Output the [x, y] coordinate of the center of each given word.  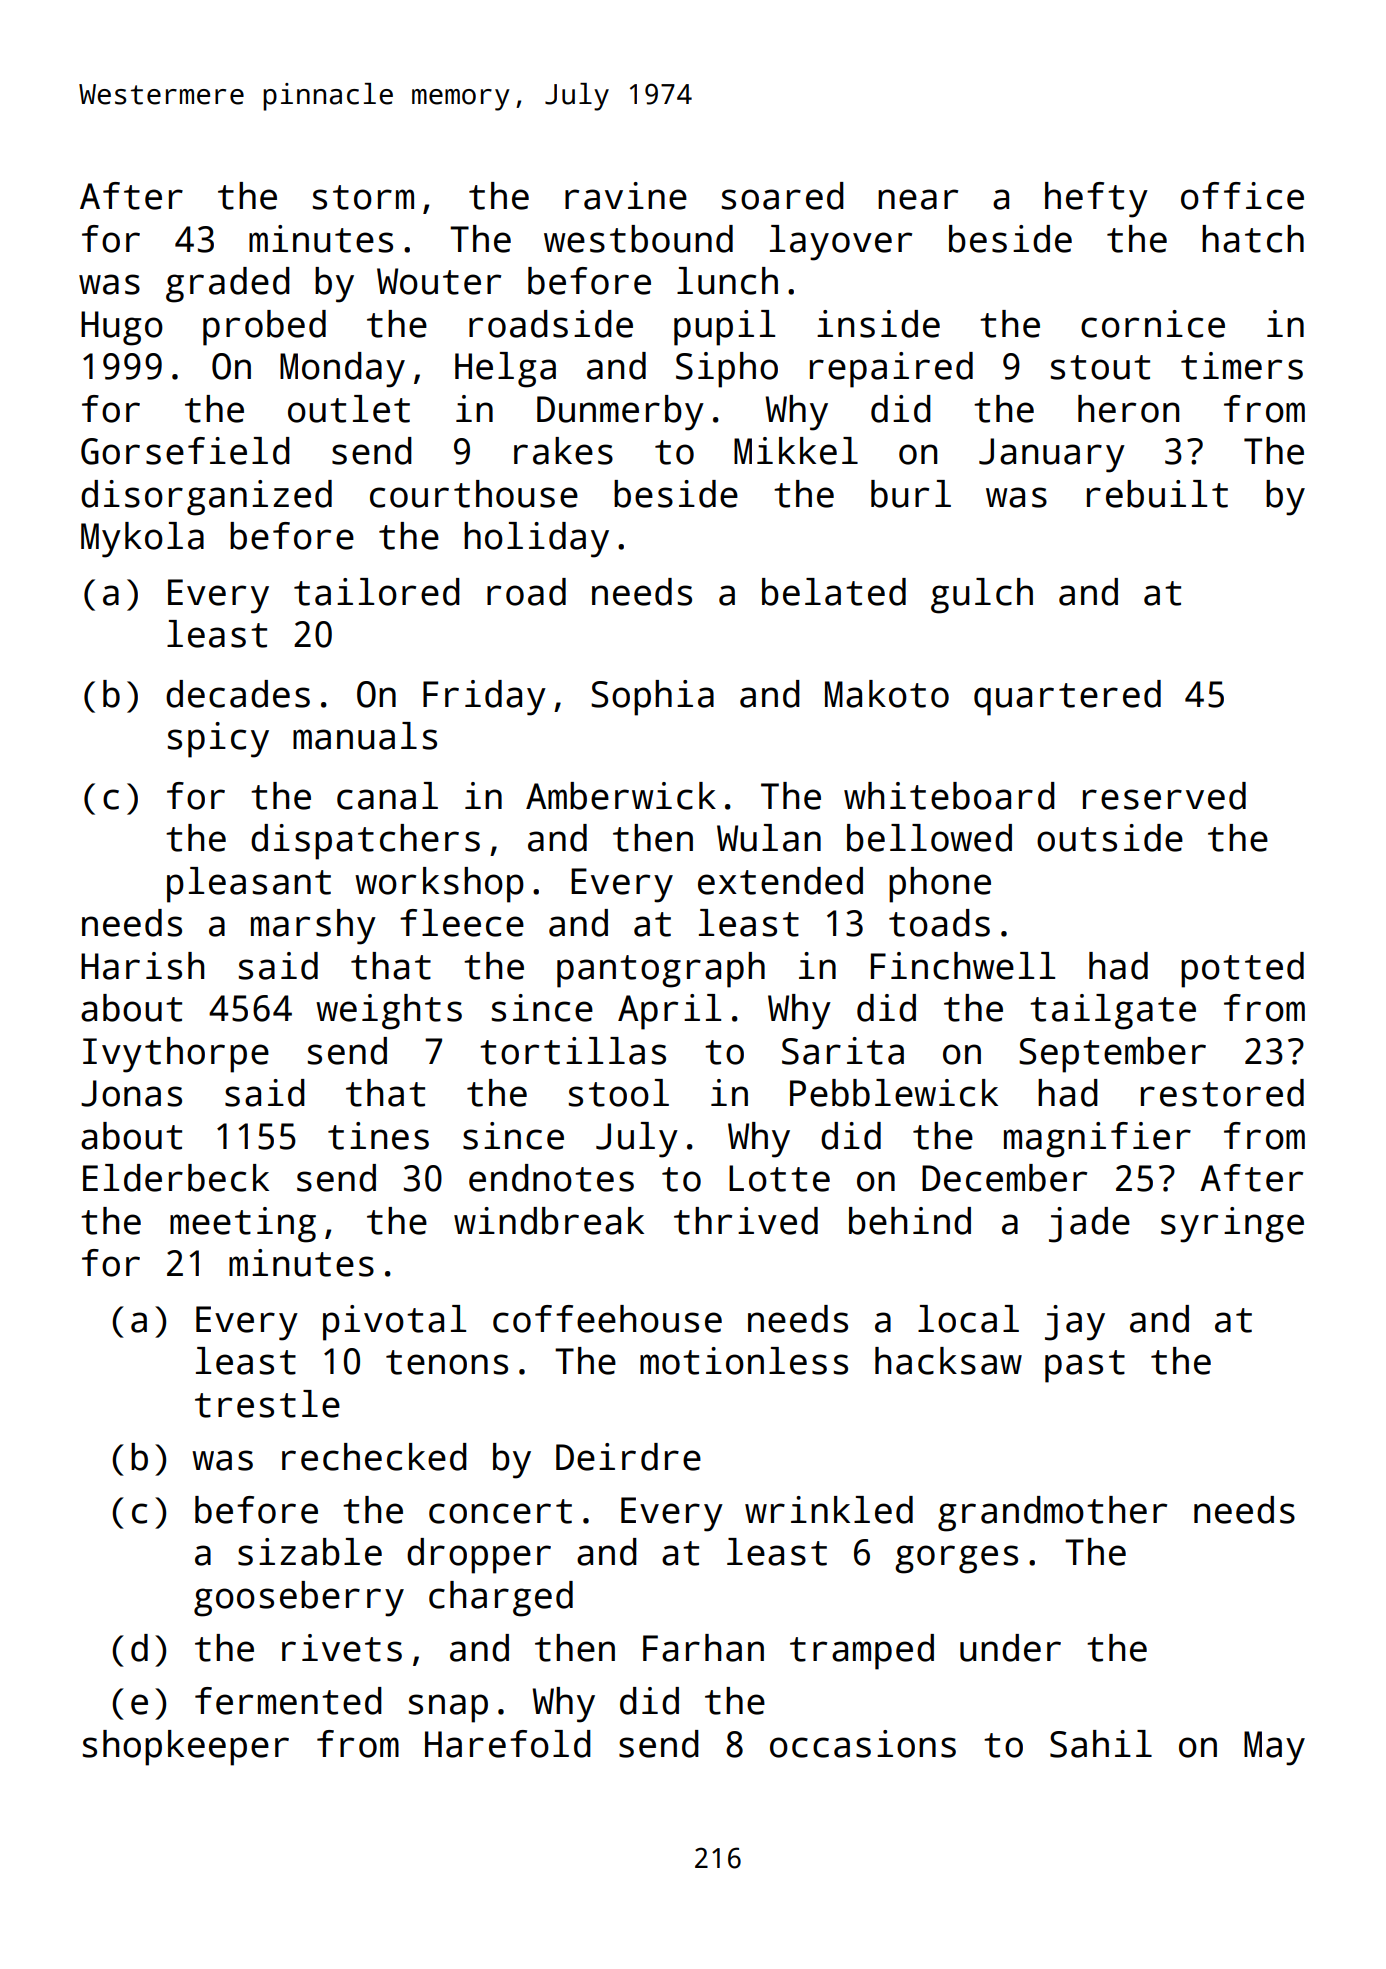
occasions [863, 1744]
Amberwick [621, 796]
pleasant [249, 885]
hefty [1096, 200]
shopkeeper [186, 1748]
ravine [626, 196]
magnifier [1097, 1140]
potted [1242, 970]
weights [389, 1012]
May [1274, 1748]
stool [619, 1093]
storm [363, 197]
